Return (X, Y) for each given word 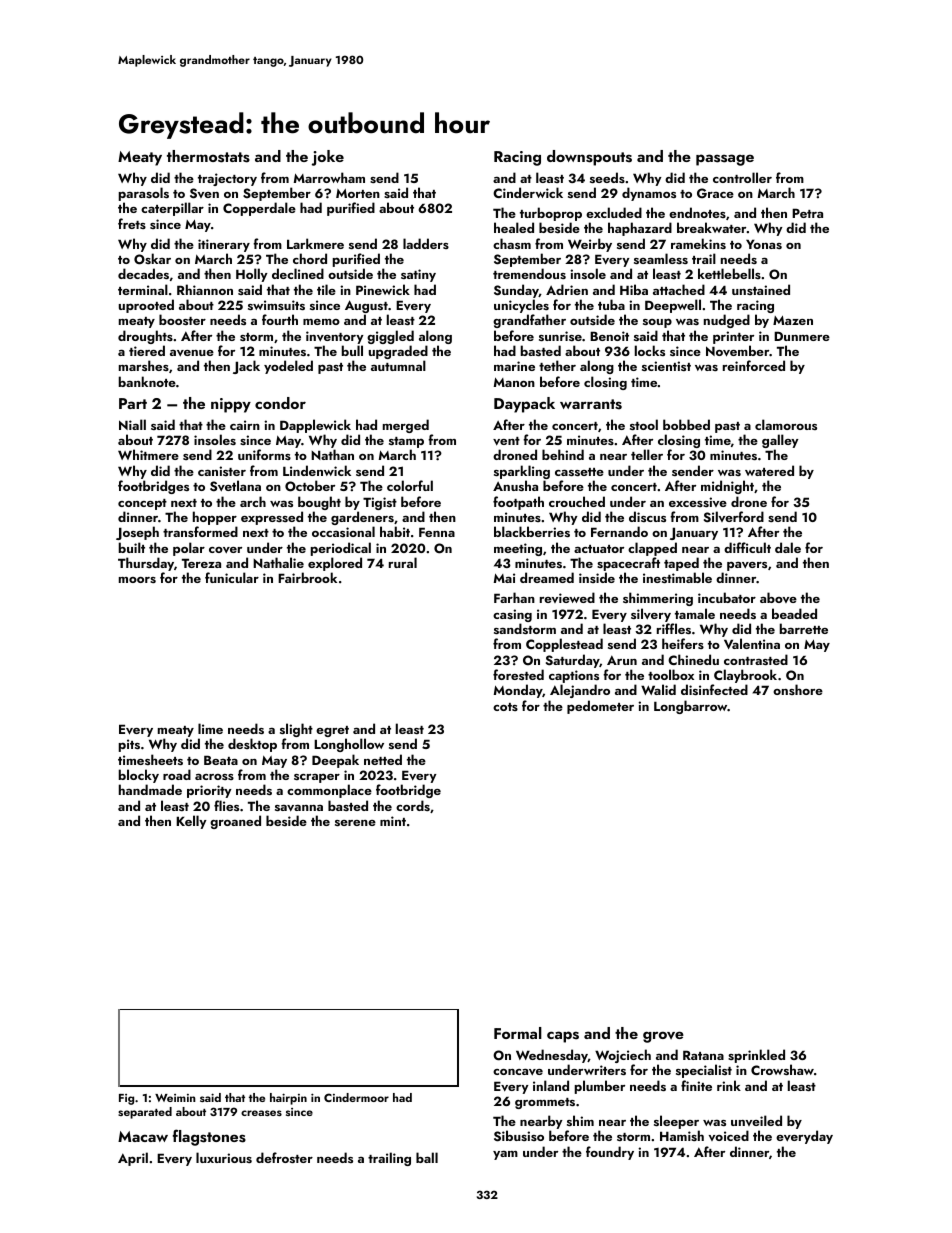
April (133, 1159)
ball (427, 1157)
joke (328, 158)
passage (725, 160)
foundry (610, 1153)
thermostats (208, 156)
